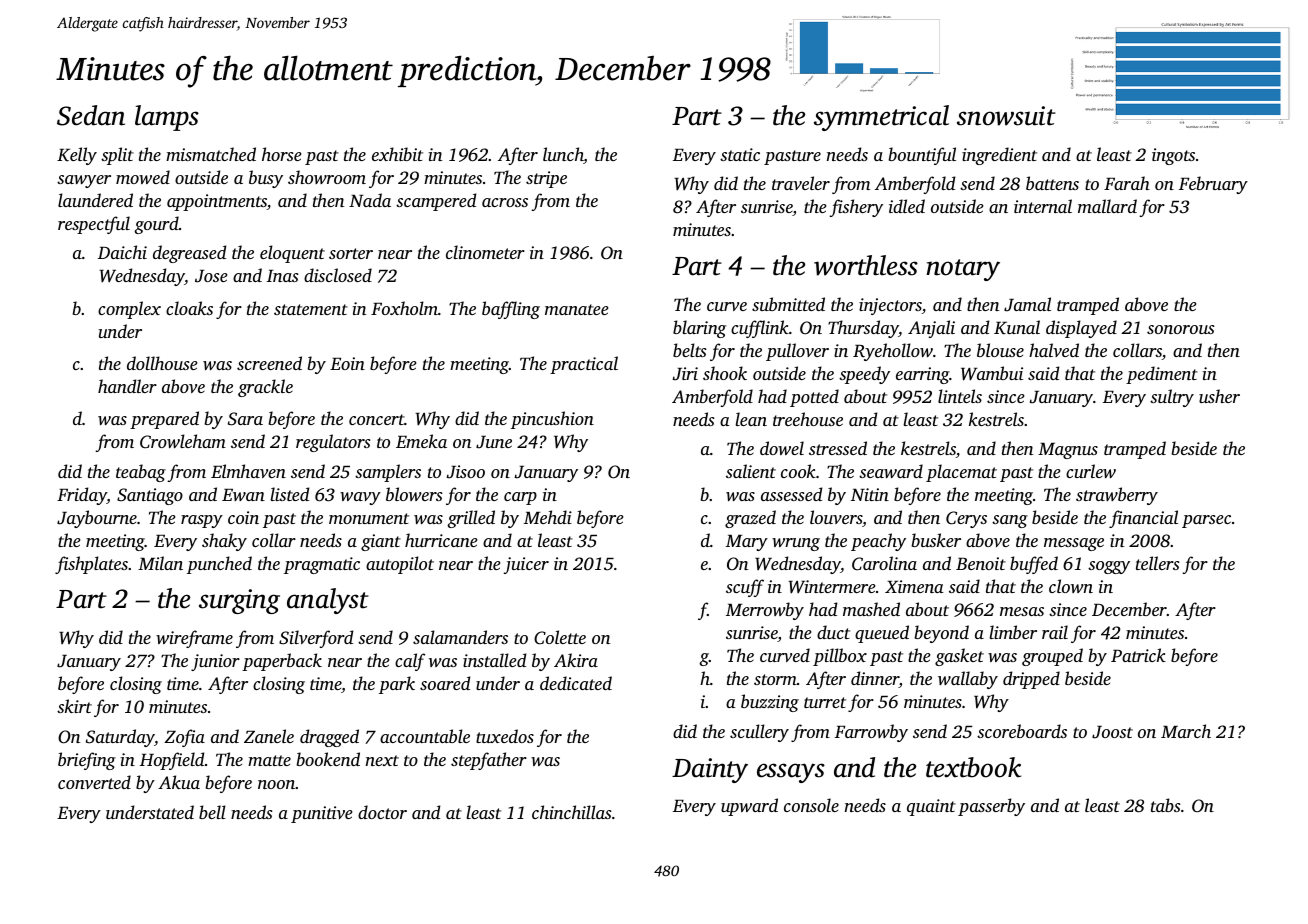  Describe the element at coordinates (881, 118) in the document. I see `symmetrical` at that location.
